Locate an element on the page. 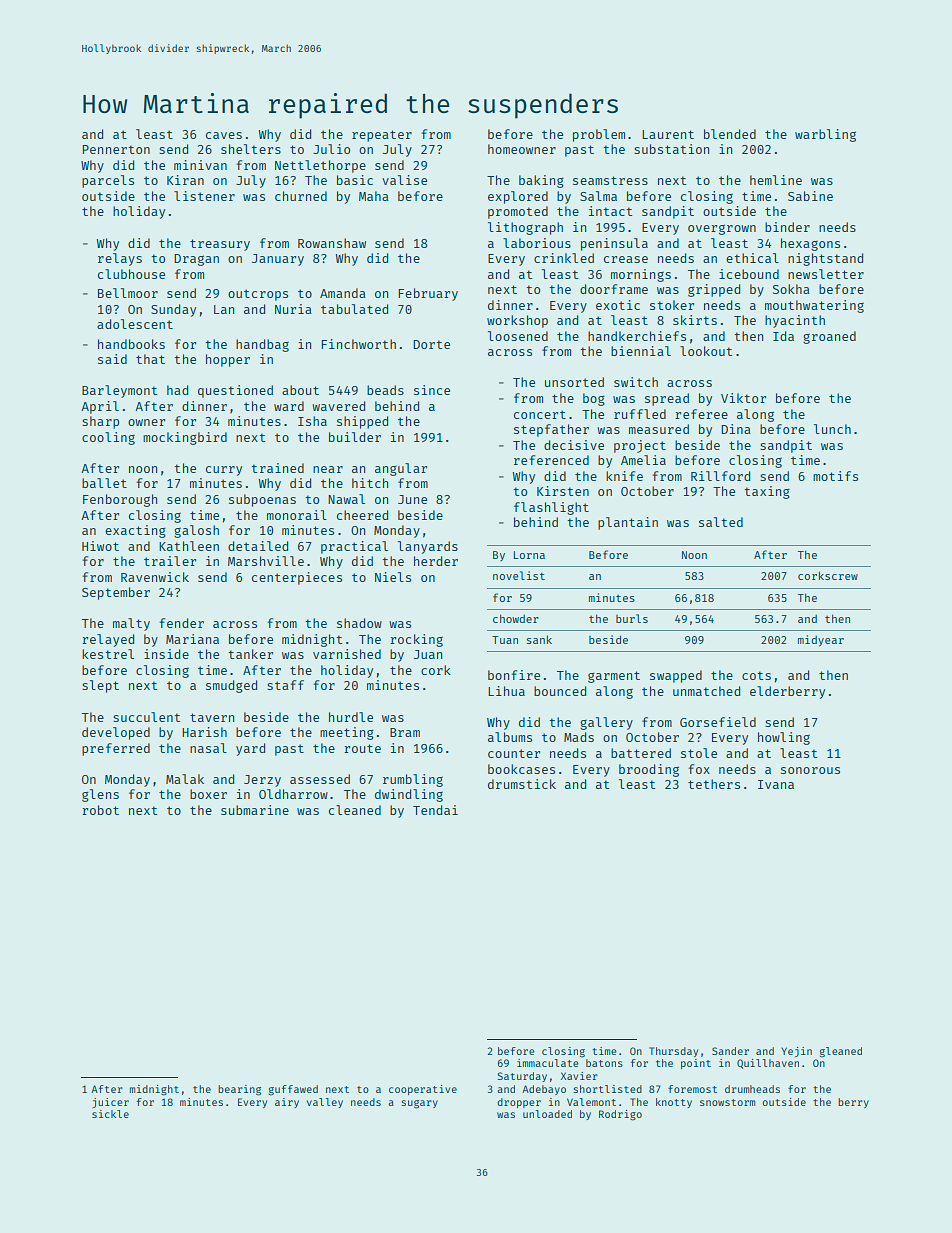 This page has height=1233, width=952. Tendai is located at coordinates (435, 810).
